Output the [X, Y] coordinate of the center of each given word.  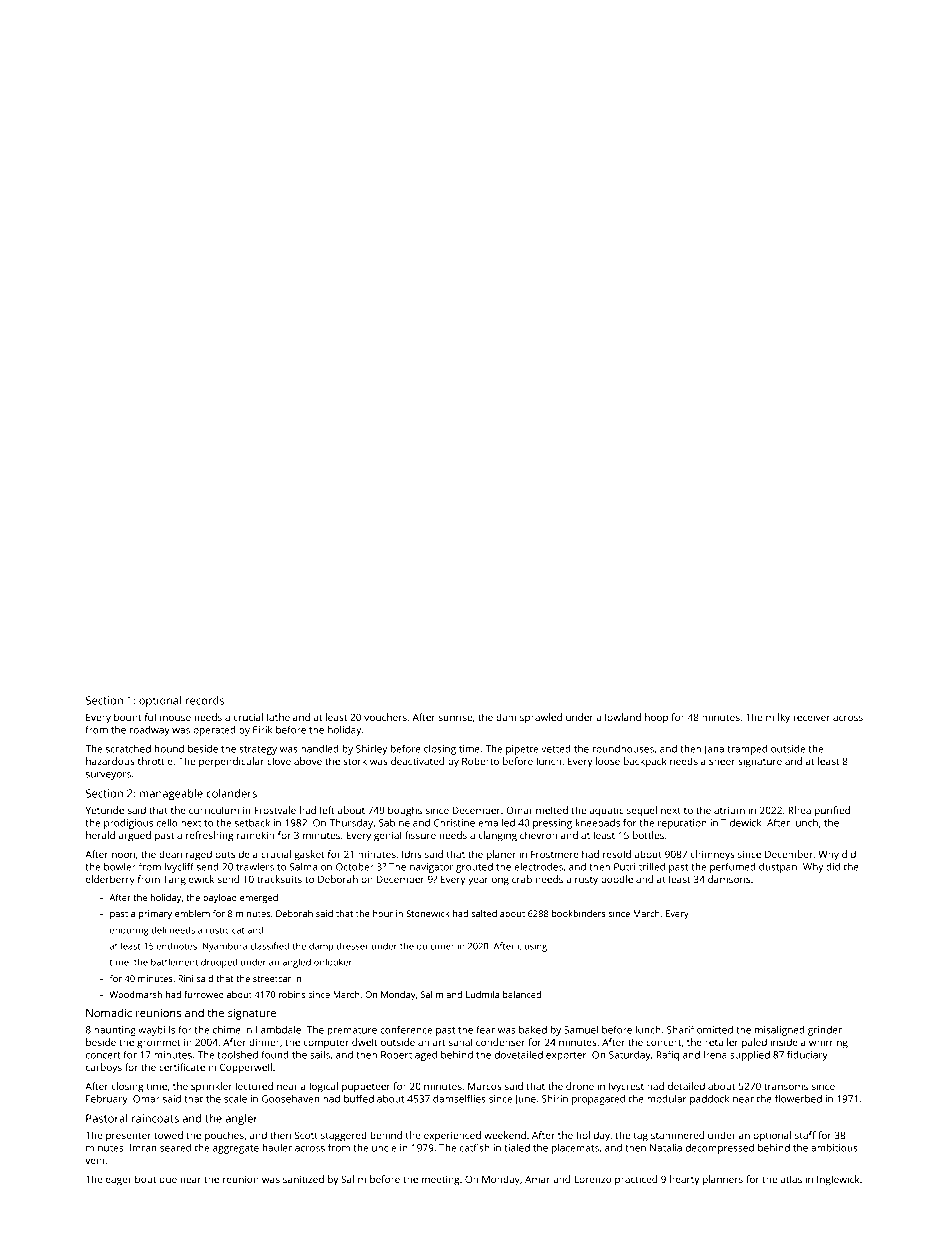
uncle [384, 1148]
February [107, 1100]
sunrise [455, 717]
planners [723, 1180]
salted [484, 913]
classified [269, 946]
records [205, 700]
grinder [825, 1031]
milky [778, 718]
